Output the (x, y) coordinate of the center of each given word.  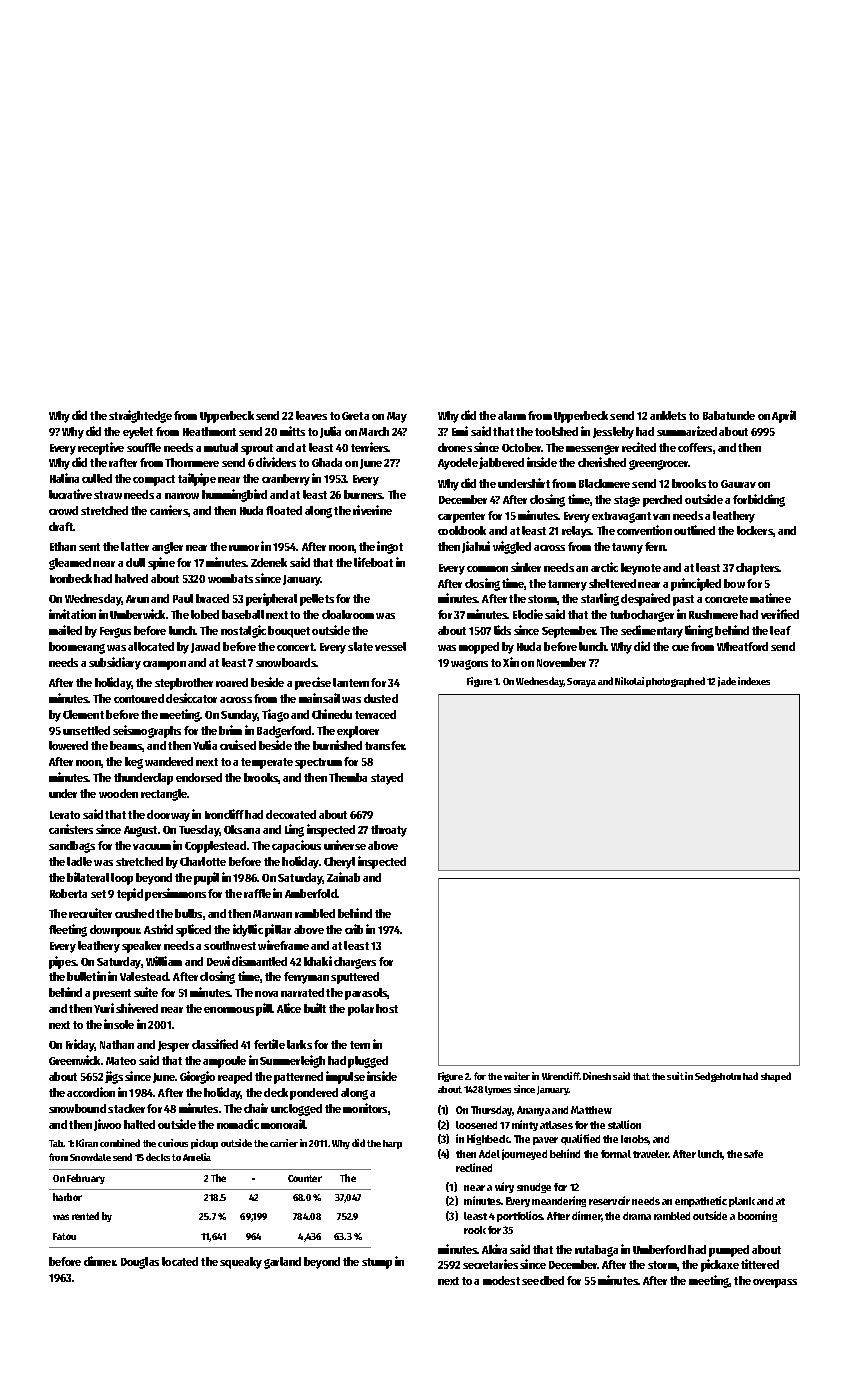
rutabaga (596, 1251)
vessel (390, 646)
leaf (780, 630)
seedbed (543, 1280)
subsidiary (115, 663)
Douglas (140, 1263)
